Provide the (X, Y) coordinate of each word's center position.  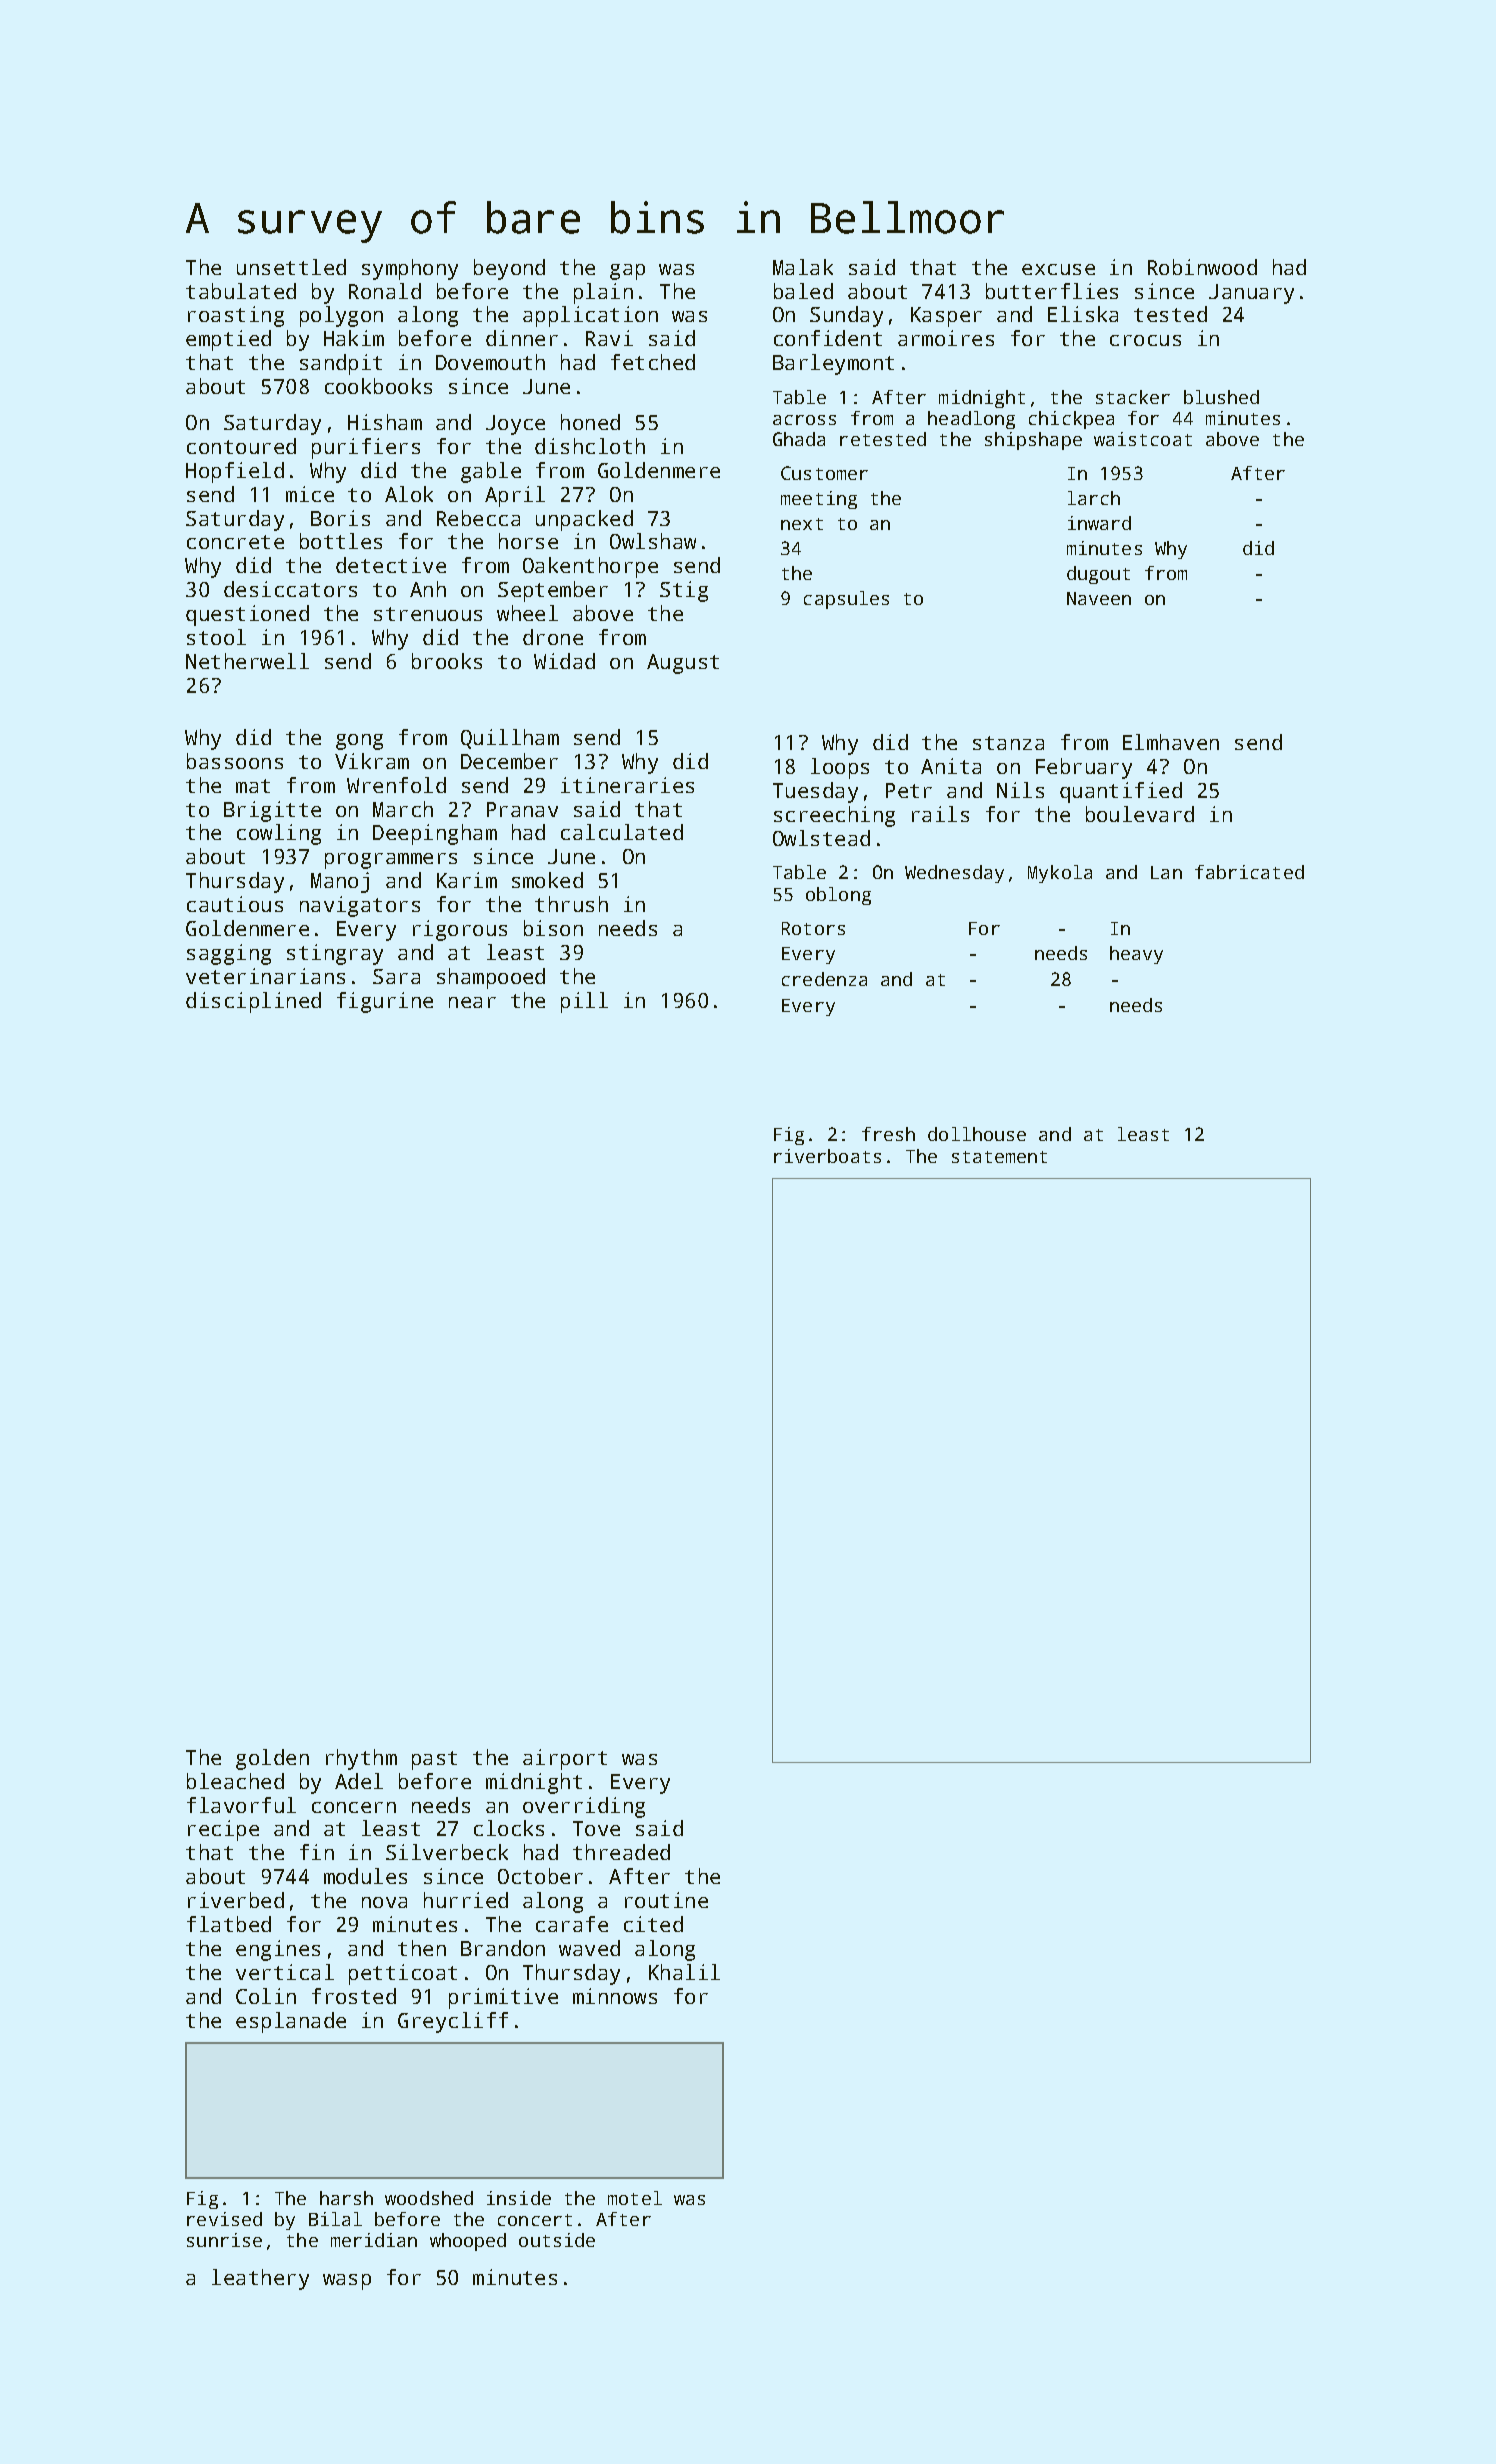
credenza (824, 979)
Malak (803, 267)
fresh (888, 1134)
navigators (360, 906)
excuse (1058, 269)
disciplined (253, 1002)
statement (999, 1157)
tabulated (241, 291)
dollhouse (977, 1134)
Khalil (684, 1972)
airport (565, 1759)
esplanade (291, 2022)
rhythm (361, 1759)
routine (666, 1900)
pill (584, 1002)
